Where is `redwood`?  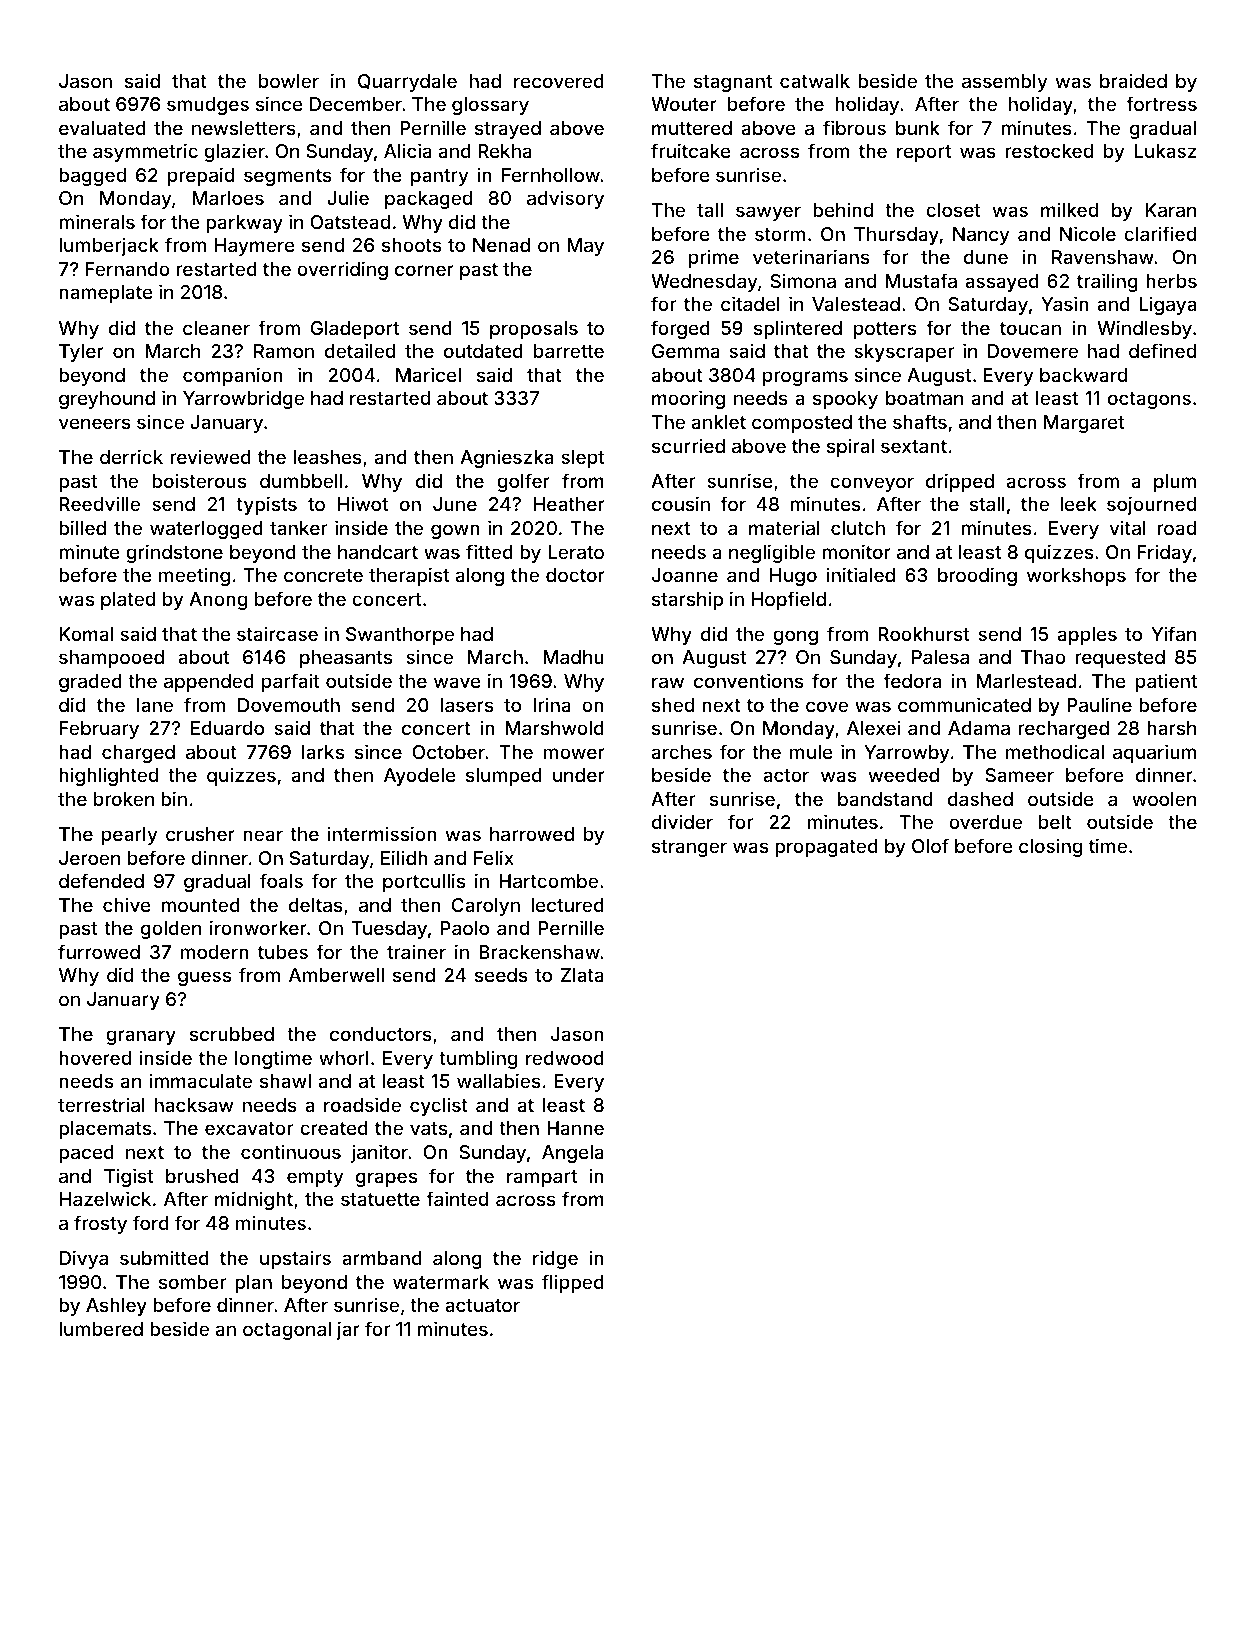 redwood is located at coordinates (565, 1058).
